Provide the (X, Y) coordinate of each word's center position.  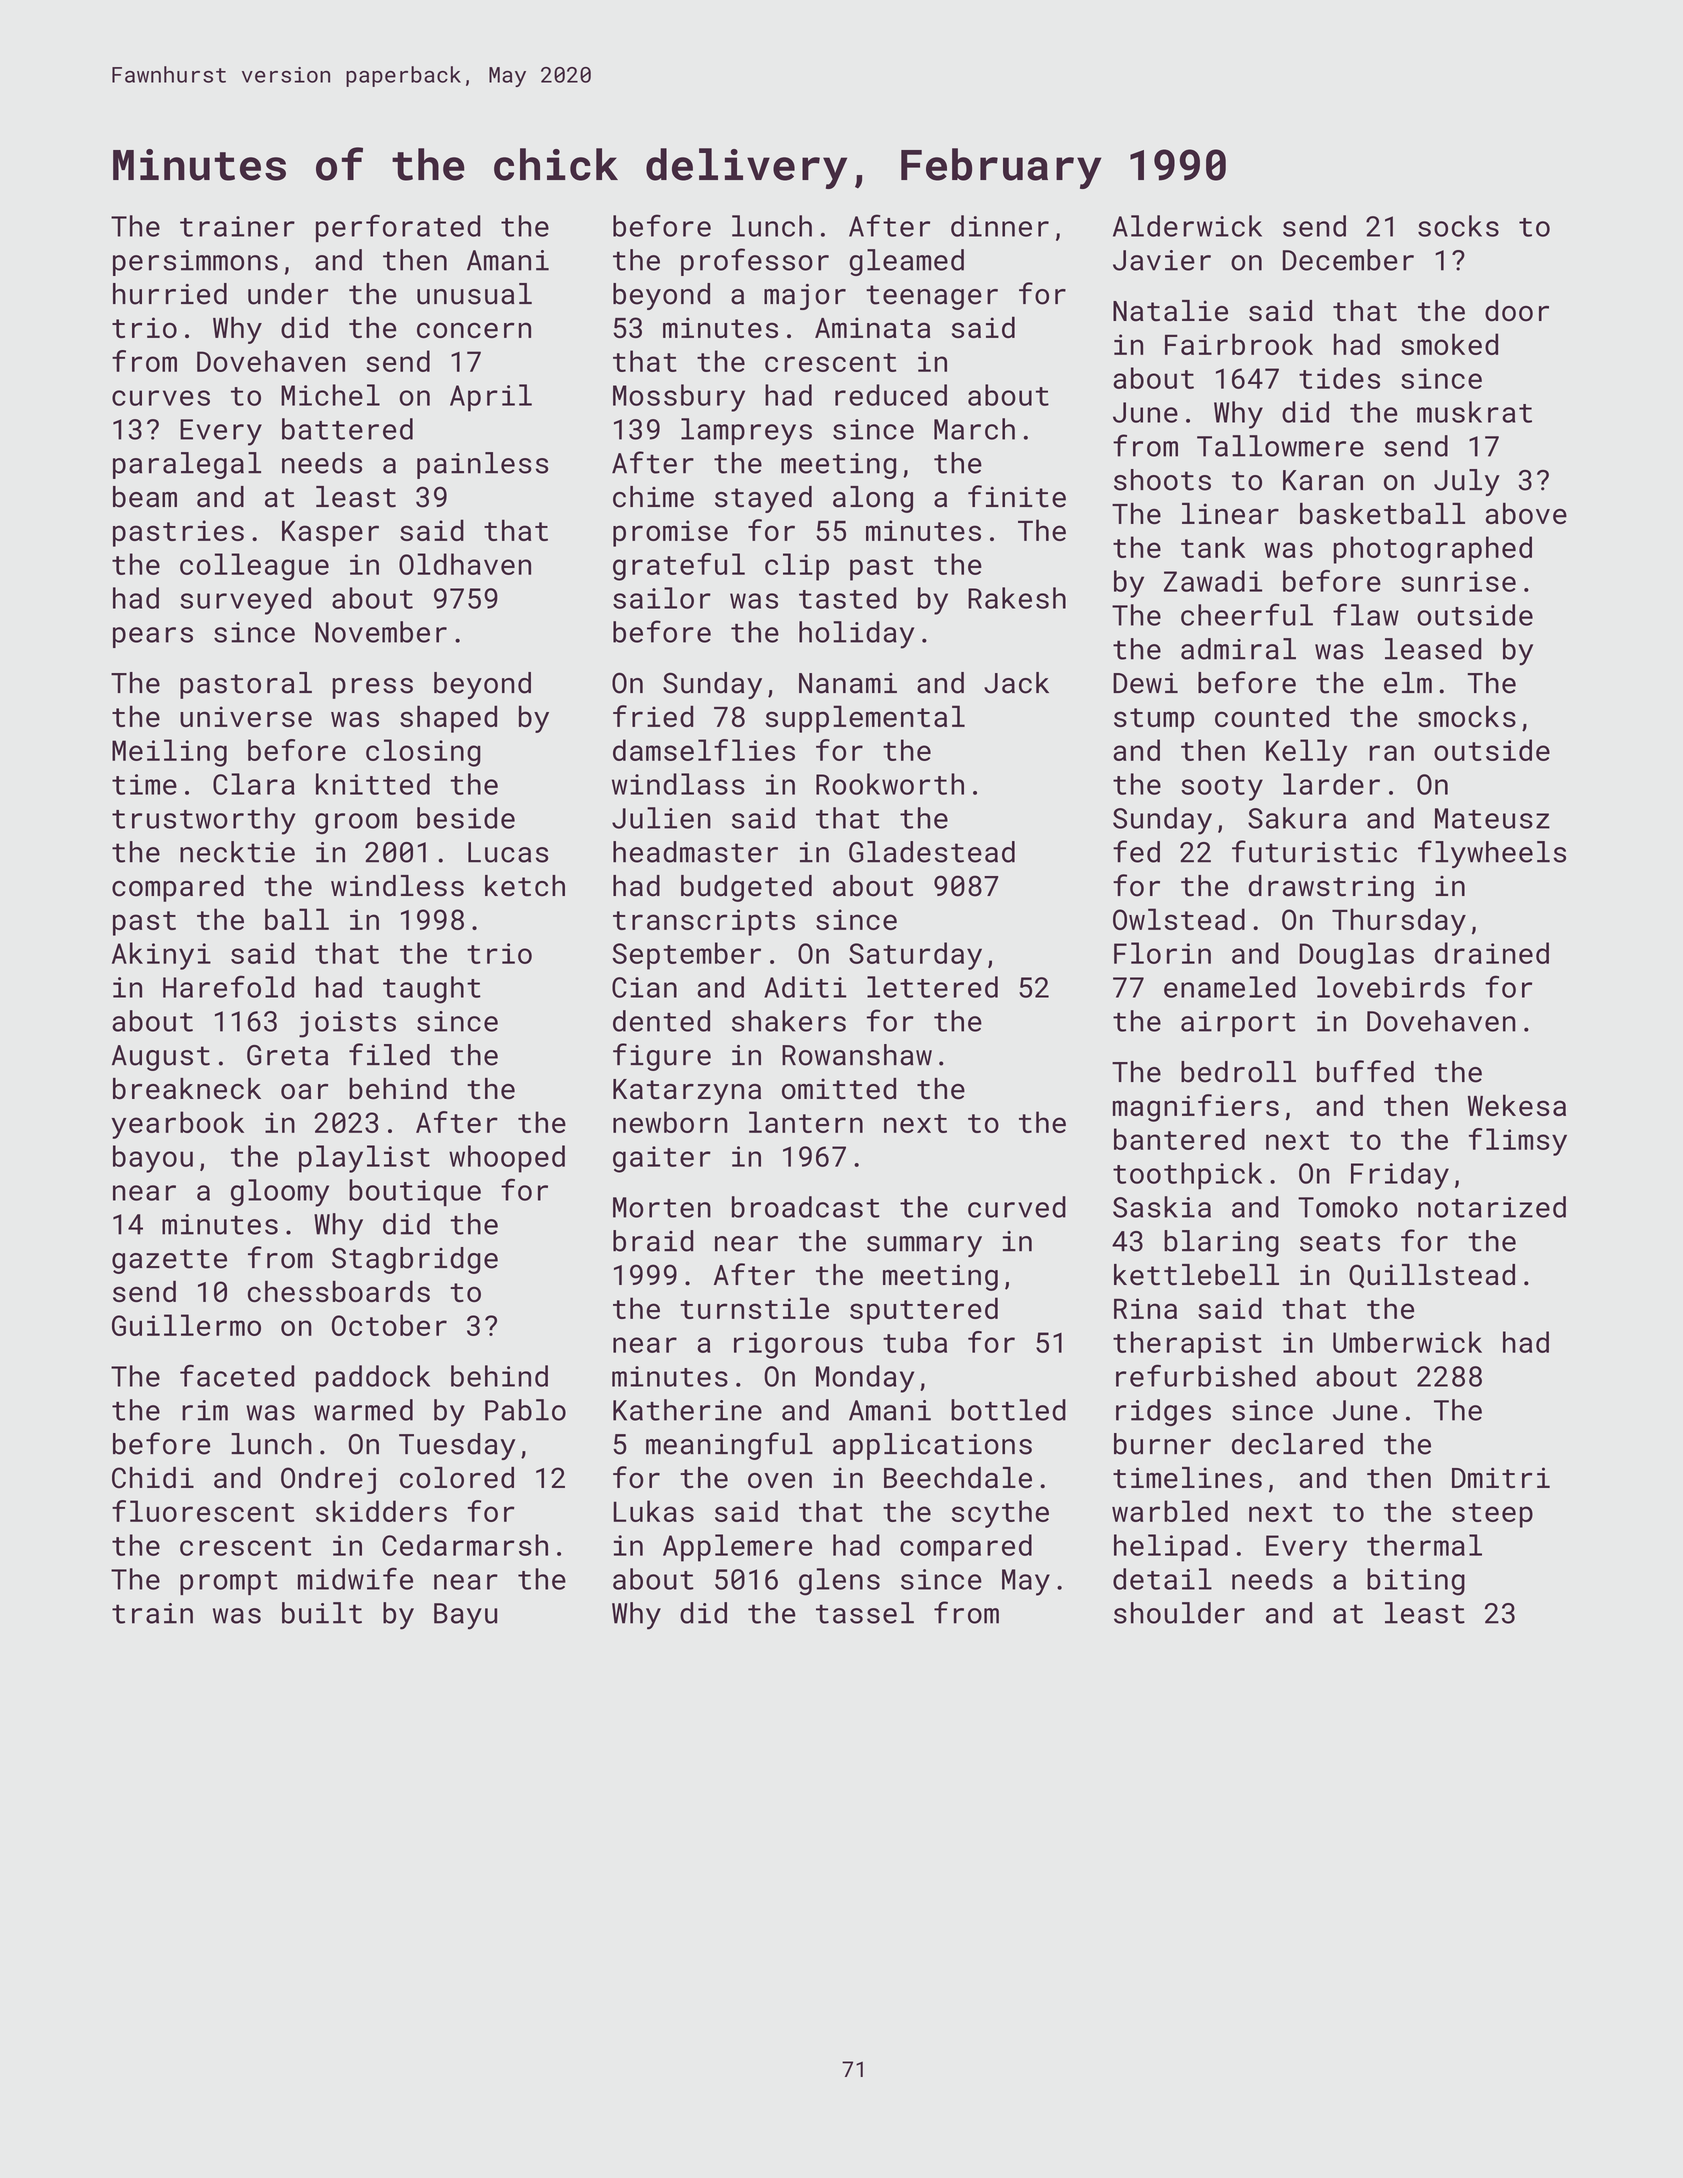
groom (356, 824)
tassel (865, 1613)
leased (1433, 649)
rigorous (798, 1345)
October (389, 1325)
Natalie (1170, 311)
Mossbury (679, 398)
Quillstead (1432, 1276)
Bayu (465, 1616)
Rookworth (890, 784)
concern (474, 330)
